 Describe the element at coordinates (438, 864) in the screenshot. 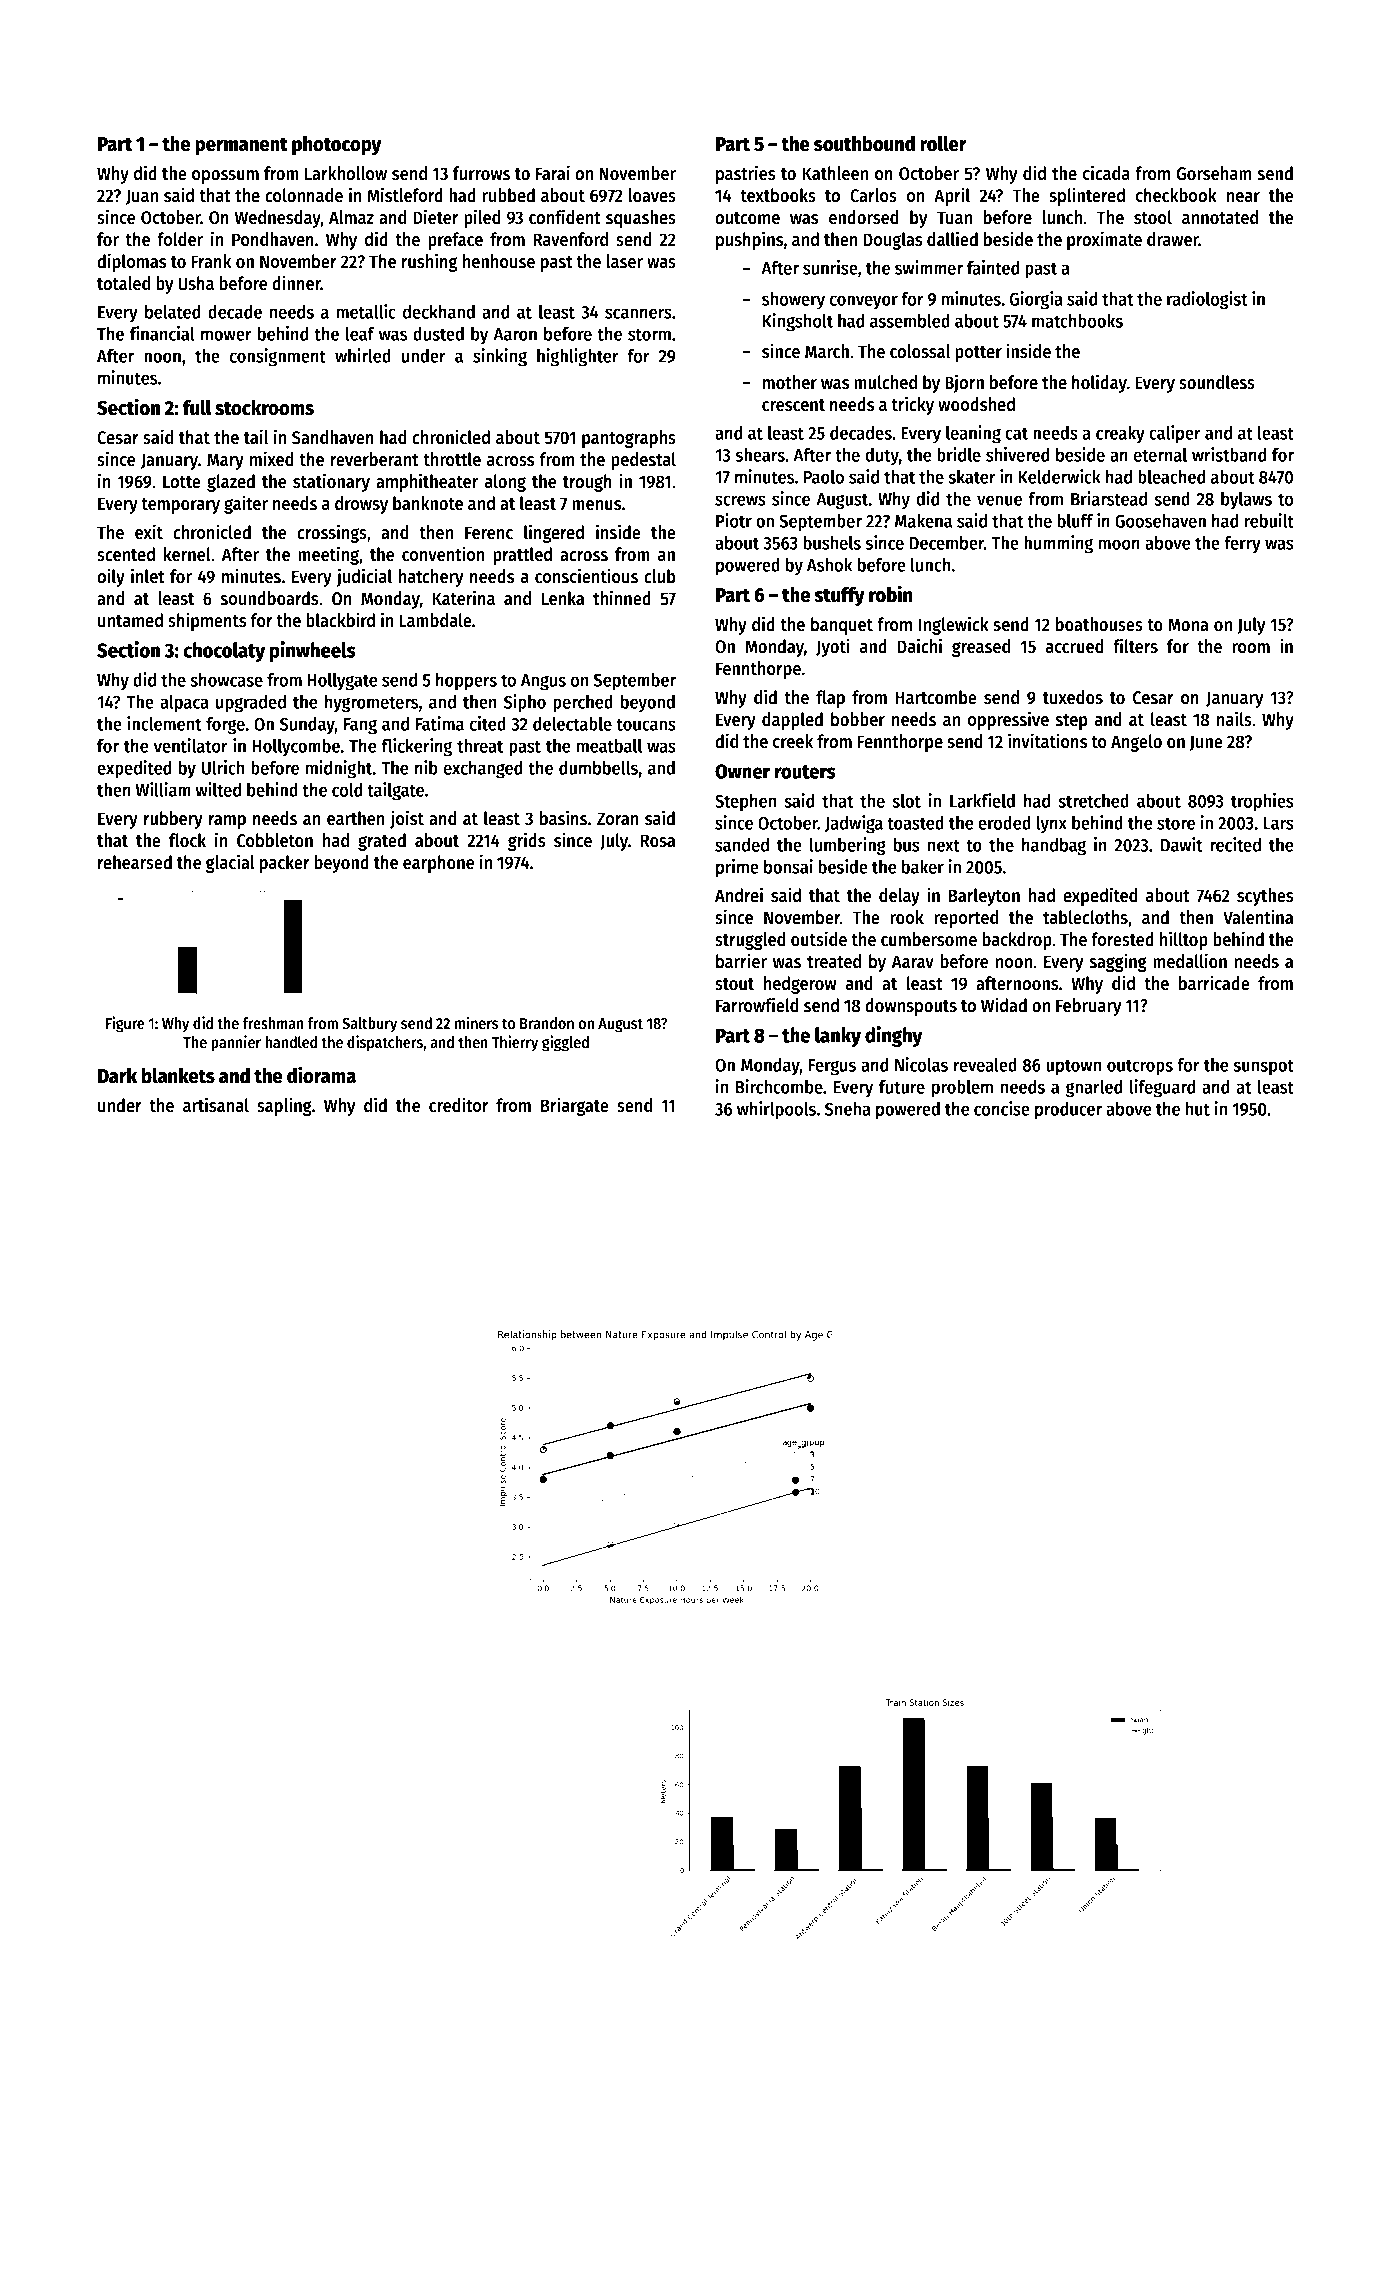

I see `earphone` at that location.
